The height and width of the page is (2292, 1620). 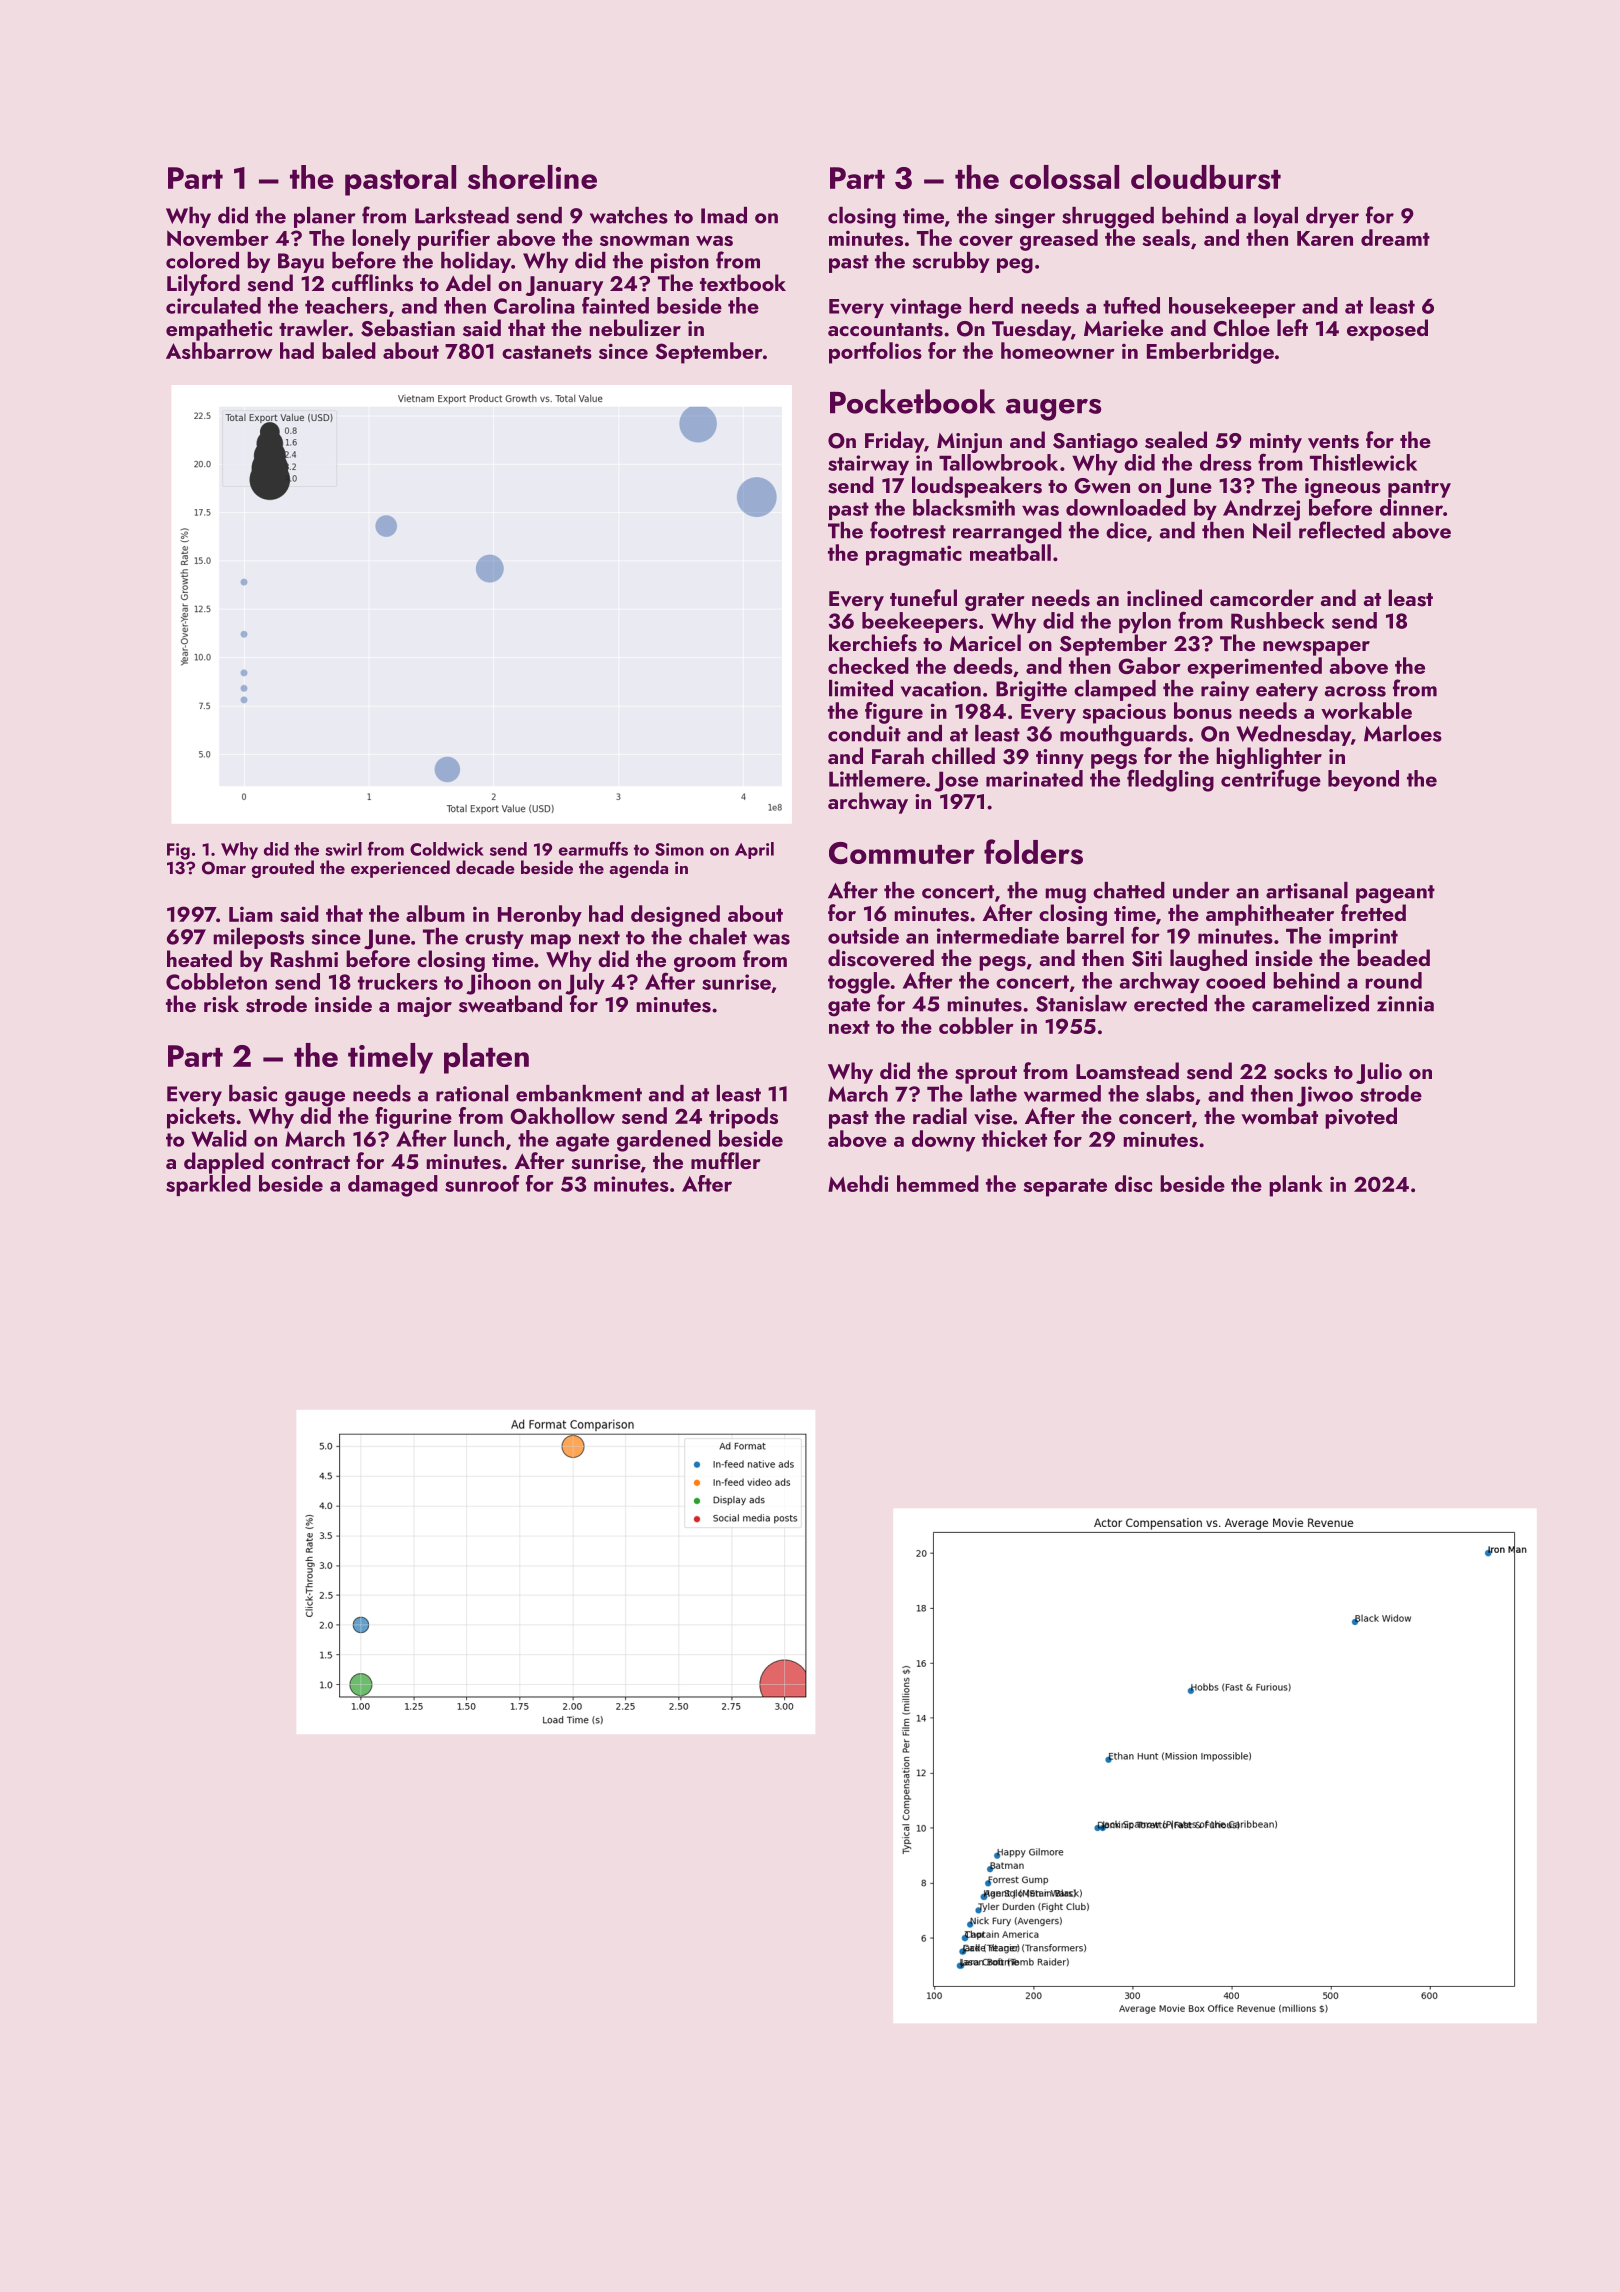 What do you see at coordinates (349, 350) in the page?
I see `baled` at bounding box center [349, 350].
